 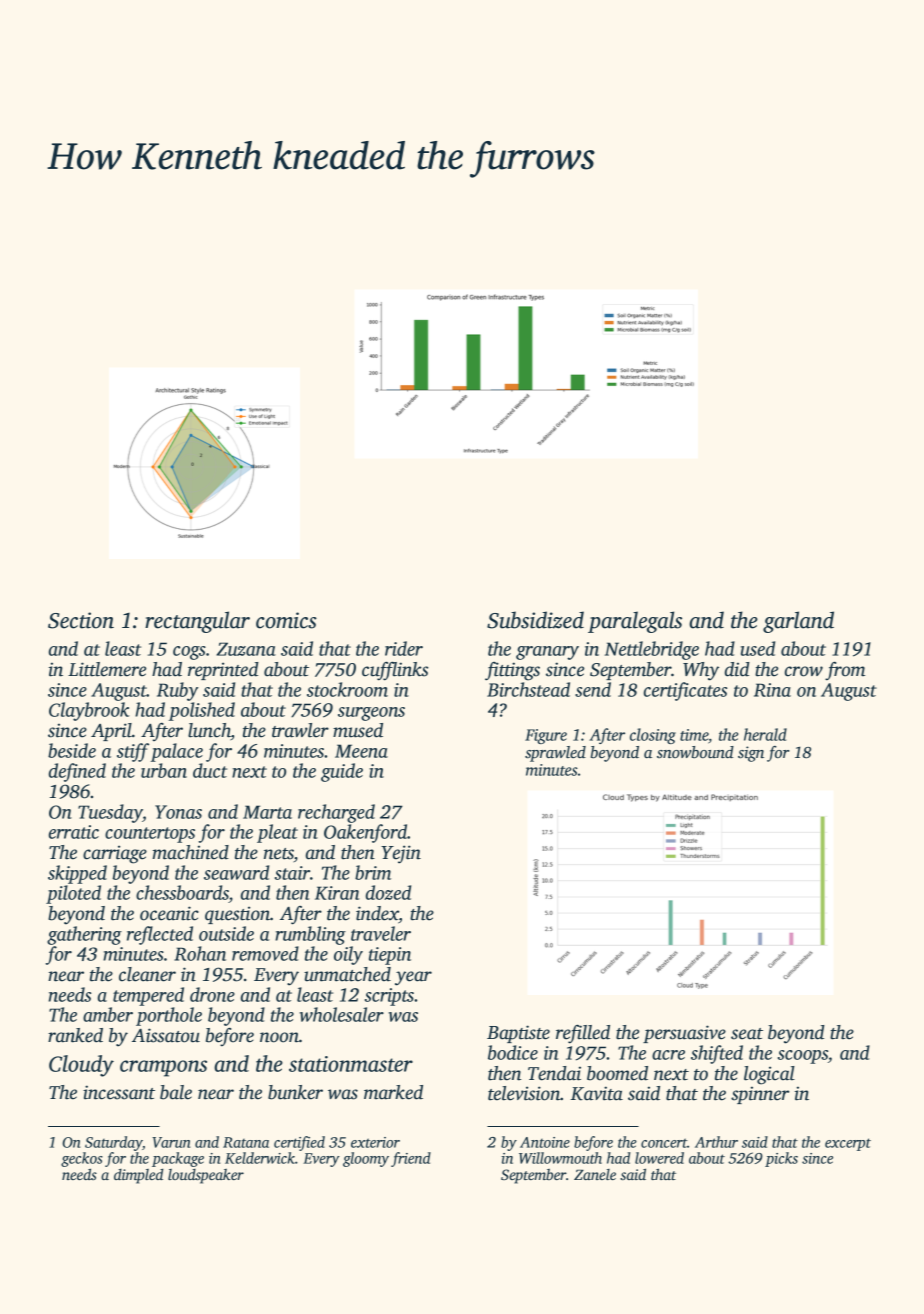 What do you see at coordinates (747, 1034) in the document?
I see `seat` at bounding box center [747, 1034].
